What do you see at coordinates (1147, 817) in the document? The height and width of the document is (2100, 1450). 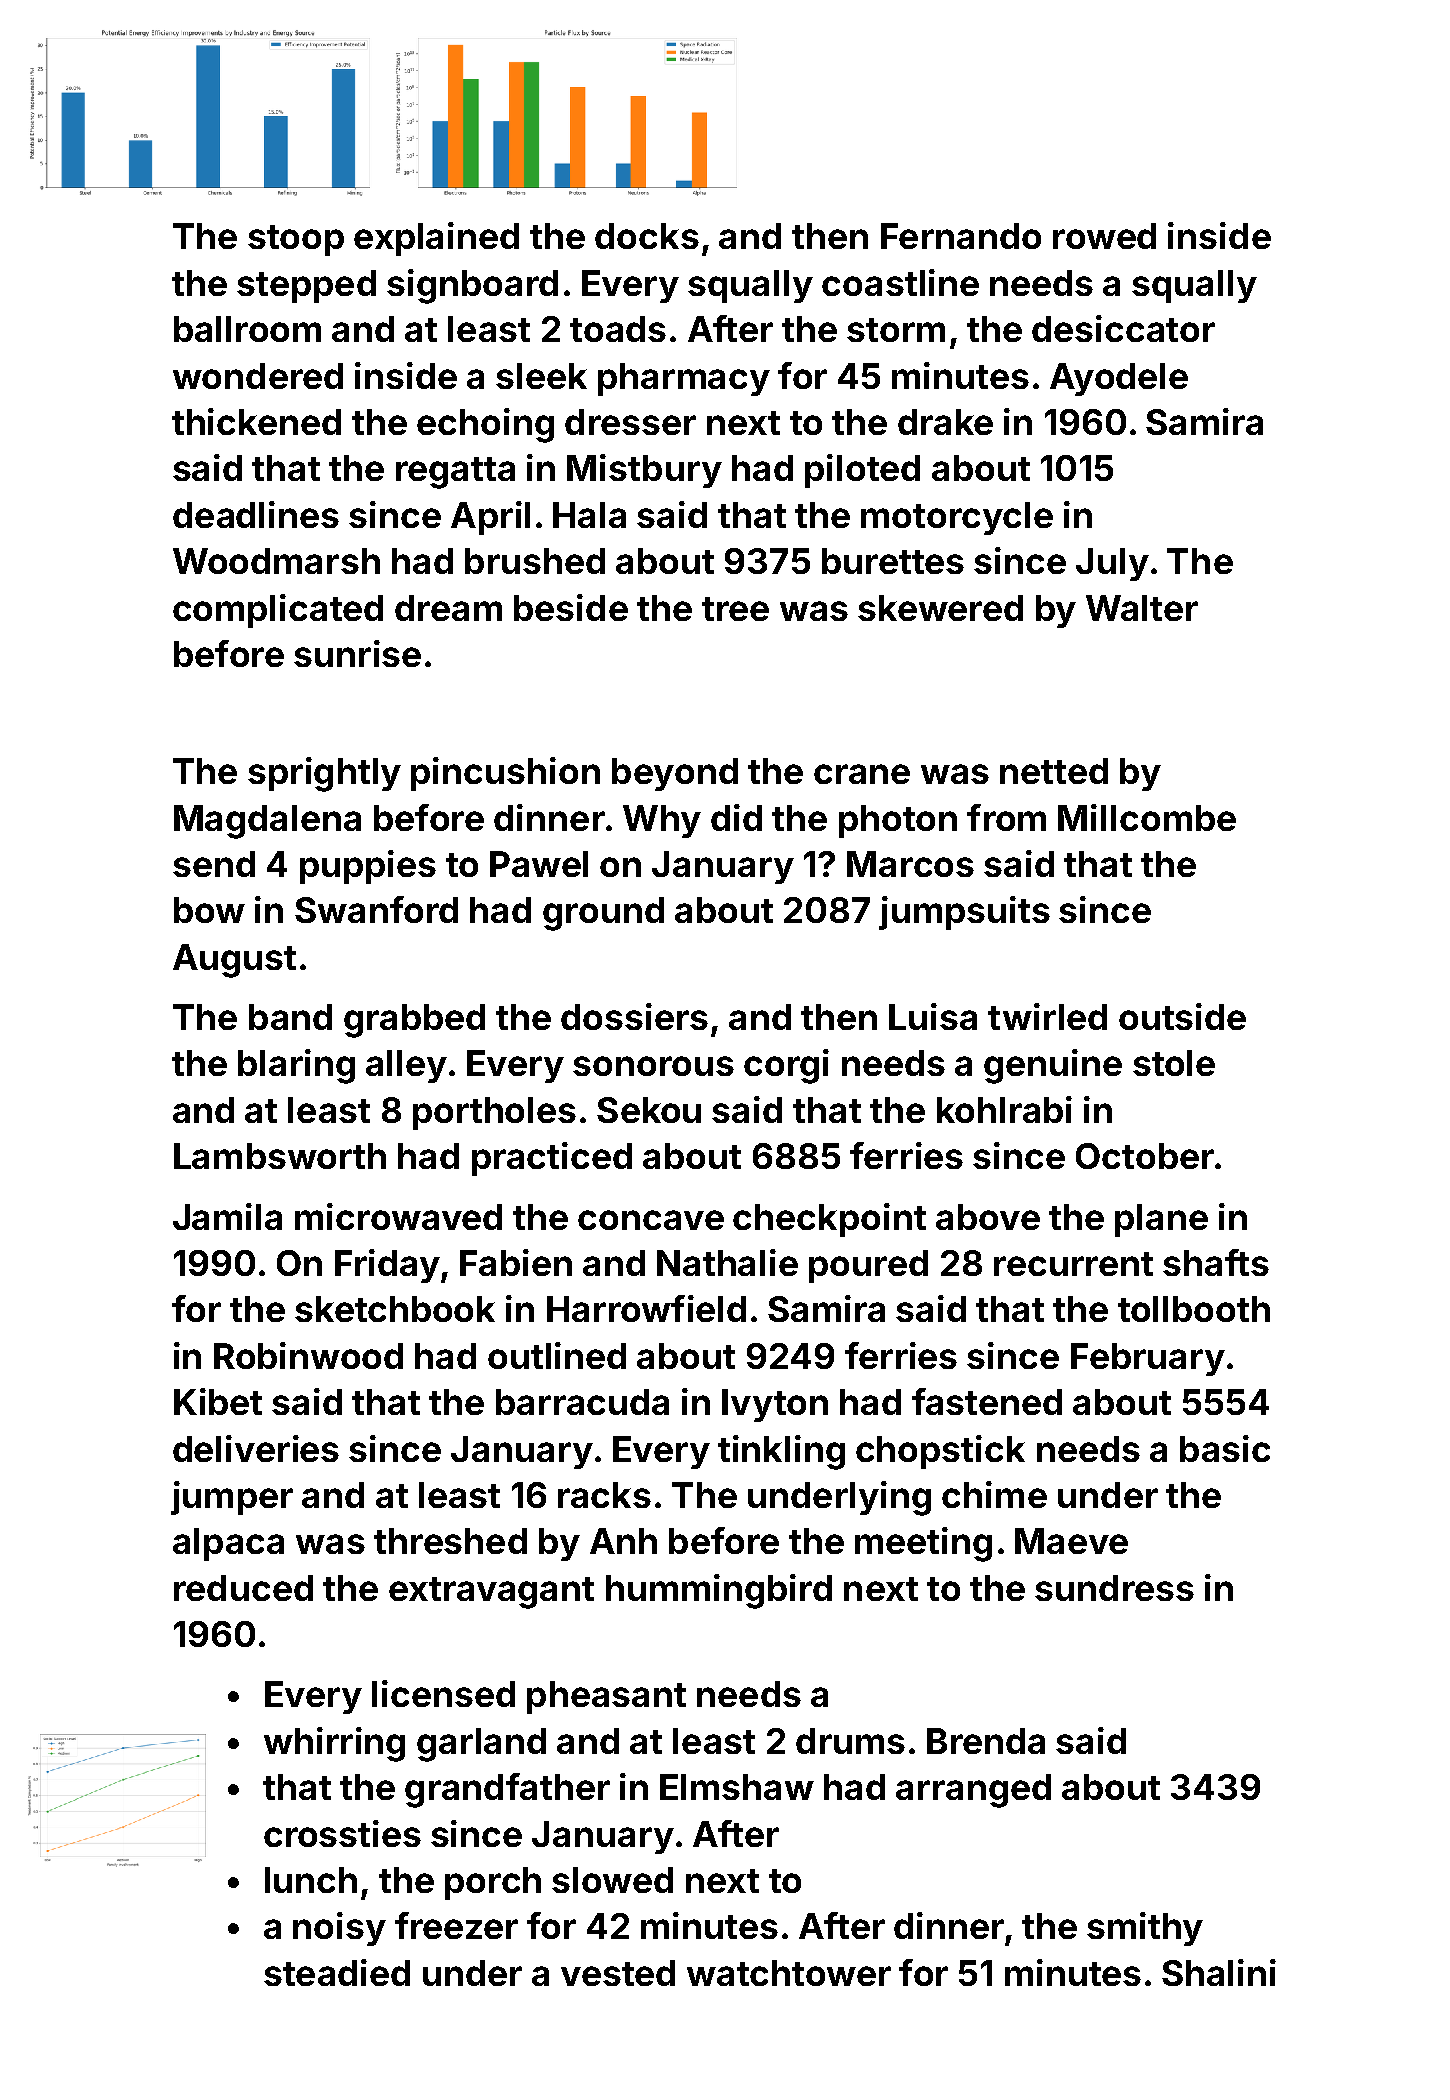 I see `Millcombe` at bounding box center [1147, 817].
